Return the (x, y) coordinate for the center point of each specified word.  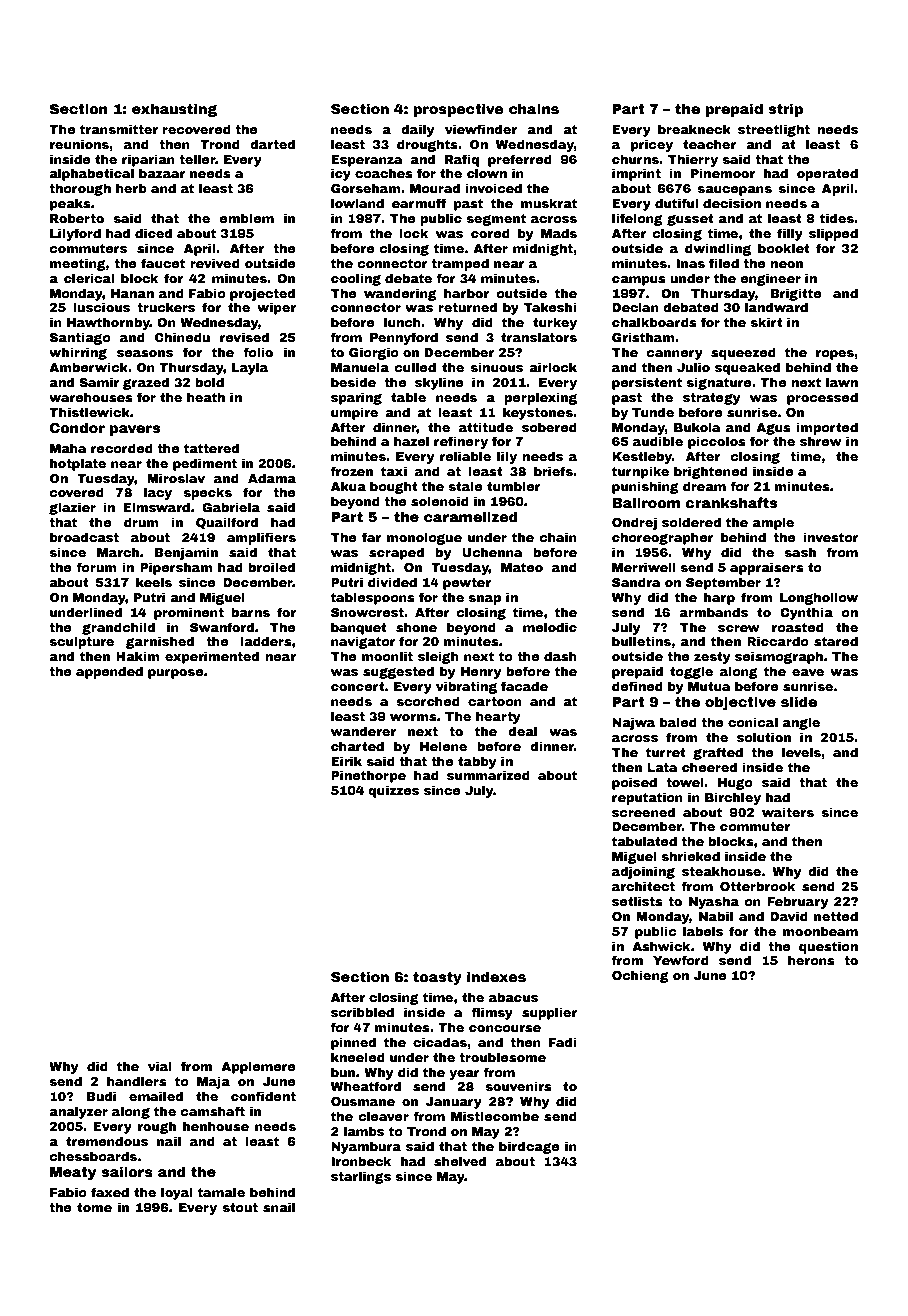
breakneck (694, 129)
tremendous (107, 1141)
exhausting (174, 110)
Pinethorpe (368, 776)
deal (522, 731)
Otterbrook (757, 886)
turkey (555, 323)
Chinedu (182, 337)
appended (109, 672)
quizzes (393, 791)
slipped (833, 234)
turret (666, 752)
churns (635, 159)
